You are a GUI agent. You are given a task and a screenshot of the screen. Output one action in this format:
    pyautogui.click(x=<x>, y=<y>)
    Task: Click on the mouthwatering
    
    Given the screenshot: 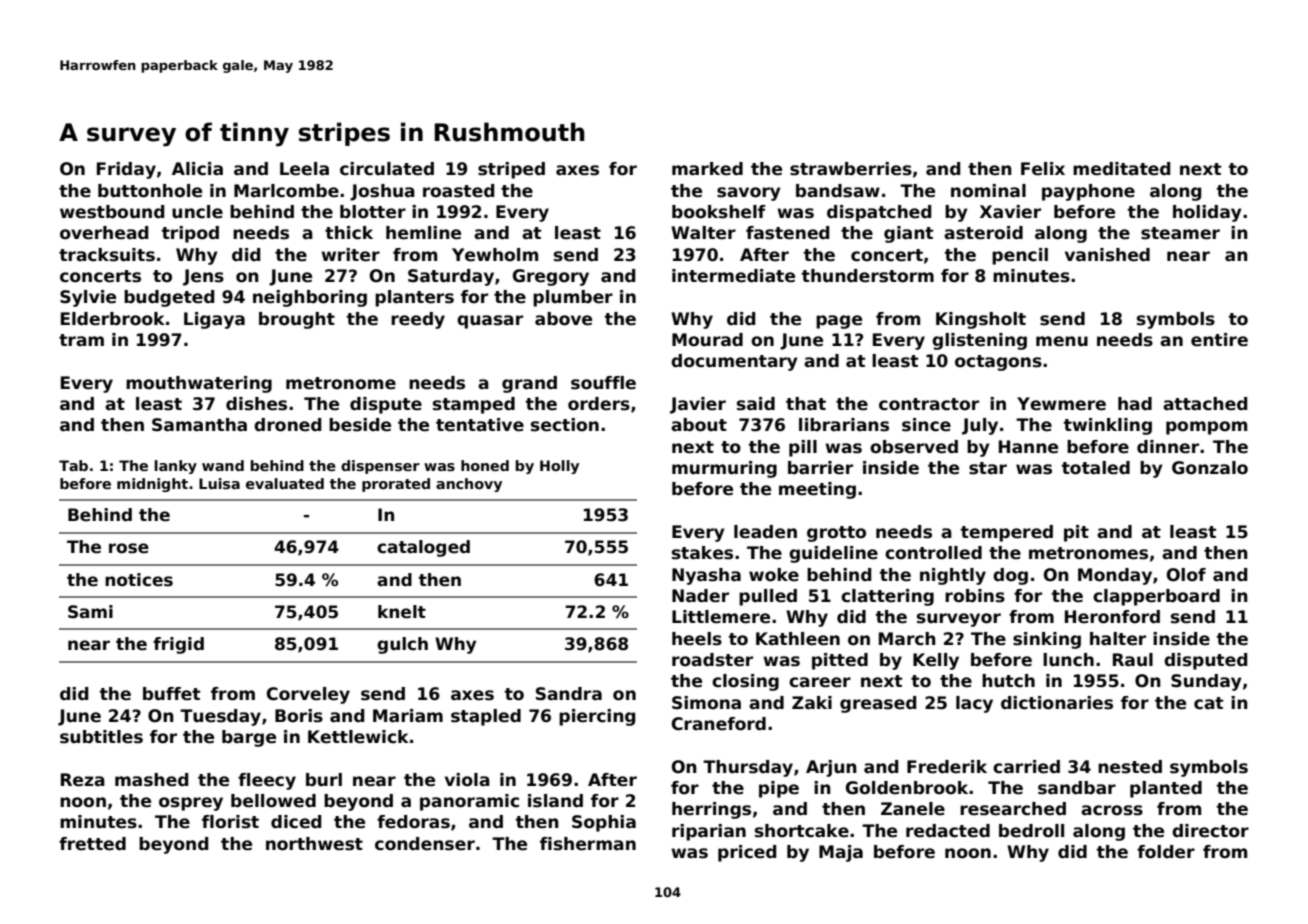 What is the action you would take?
    pyautogui.click(x=199, y=384)
